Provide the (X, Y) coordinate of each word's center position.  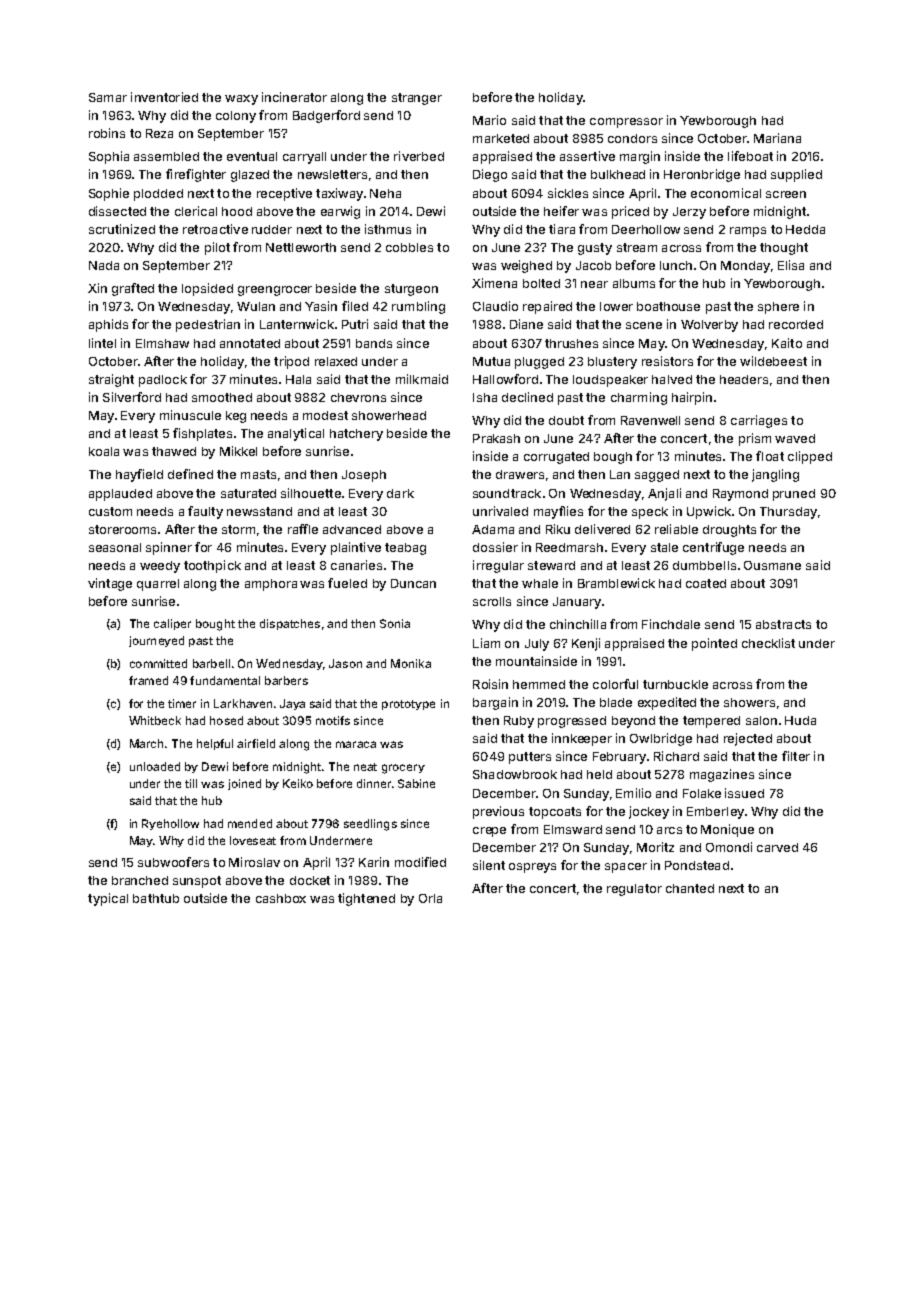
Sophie (109, 194)
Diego (490, 175)
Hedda (805, 229)
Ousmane (772, 565)
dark (400, 493)
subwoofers (173, 862)
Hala (298, 379)
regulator (634, 890)
